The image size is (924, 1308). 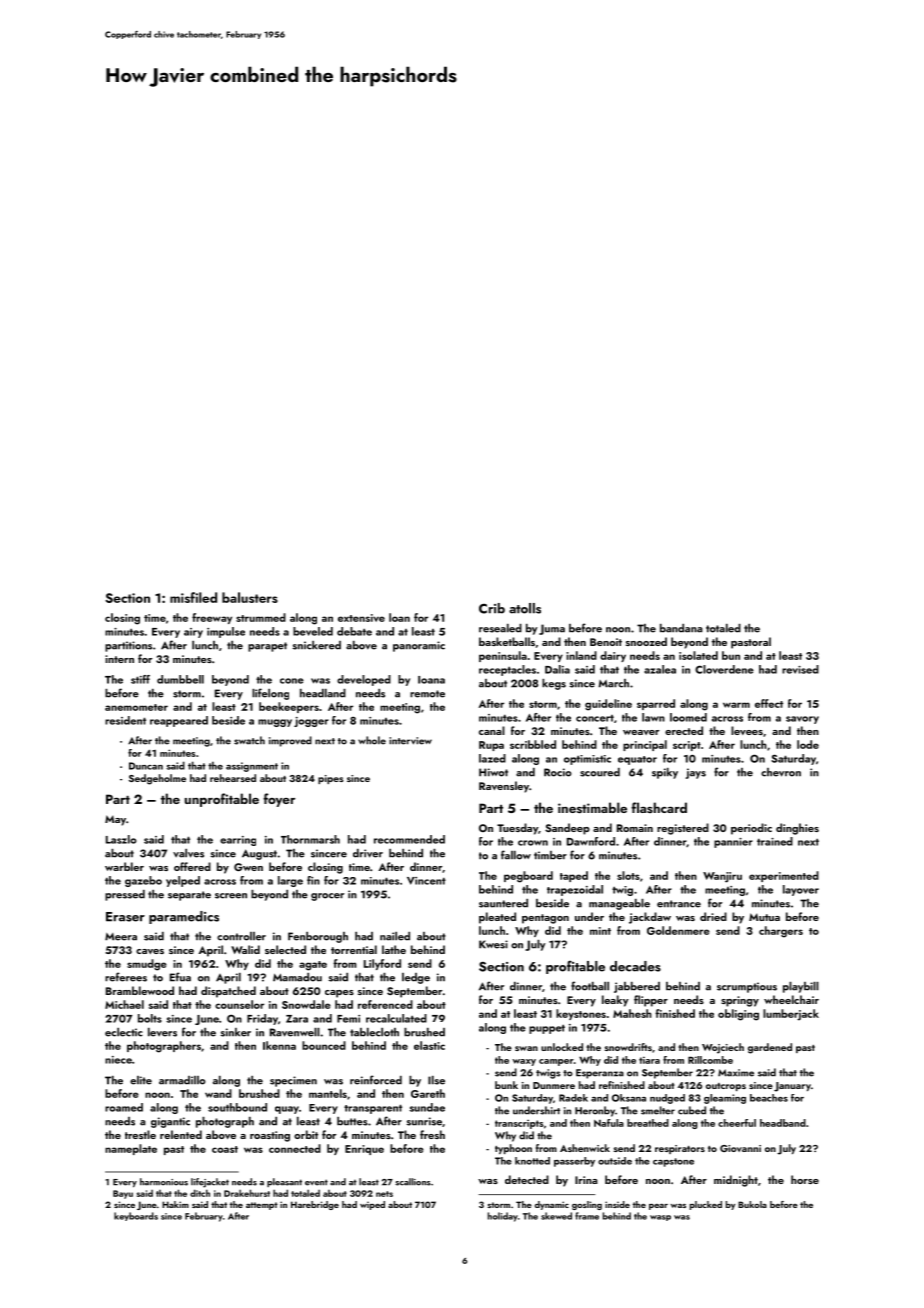 I want to click on nets, so click(x=384, y=1194).
